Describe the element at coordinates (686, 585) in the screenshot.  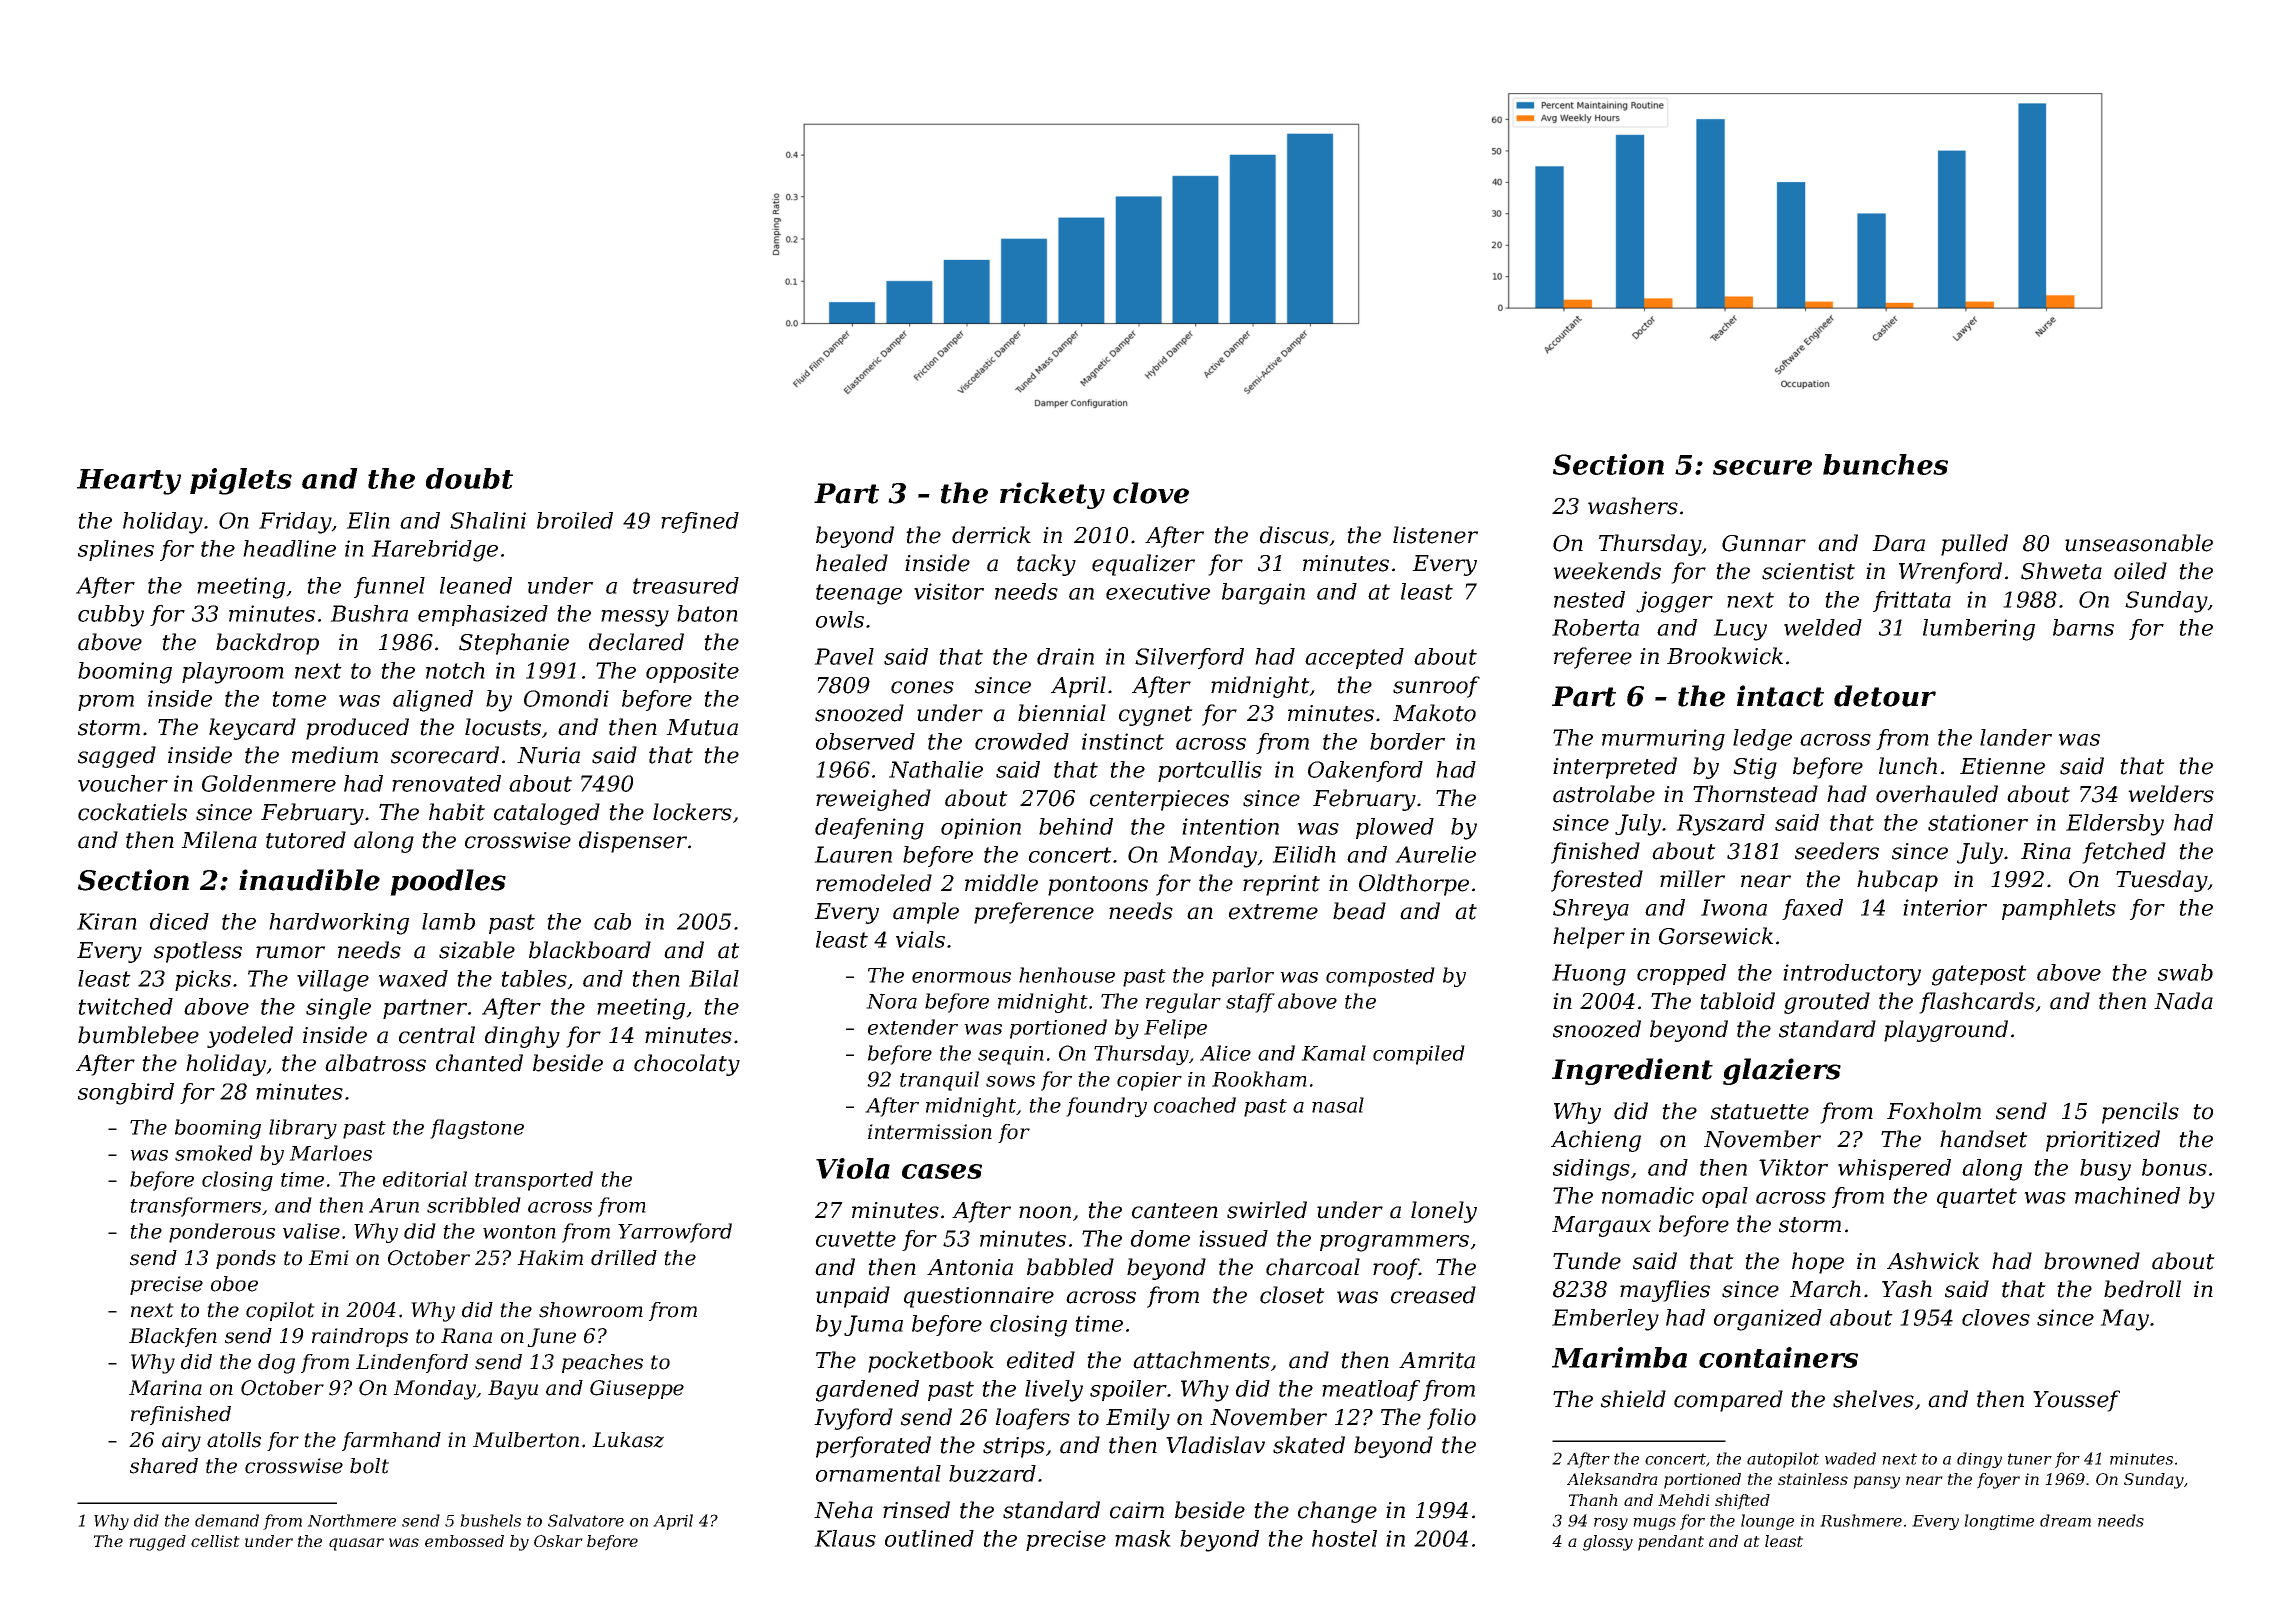
I see `treasured` at that location.
